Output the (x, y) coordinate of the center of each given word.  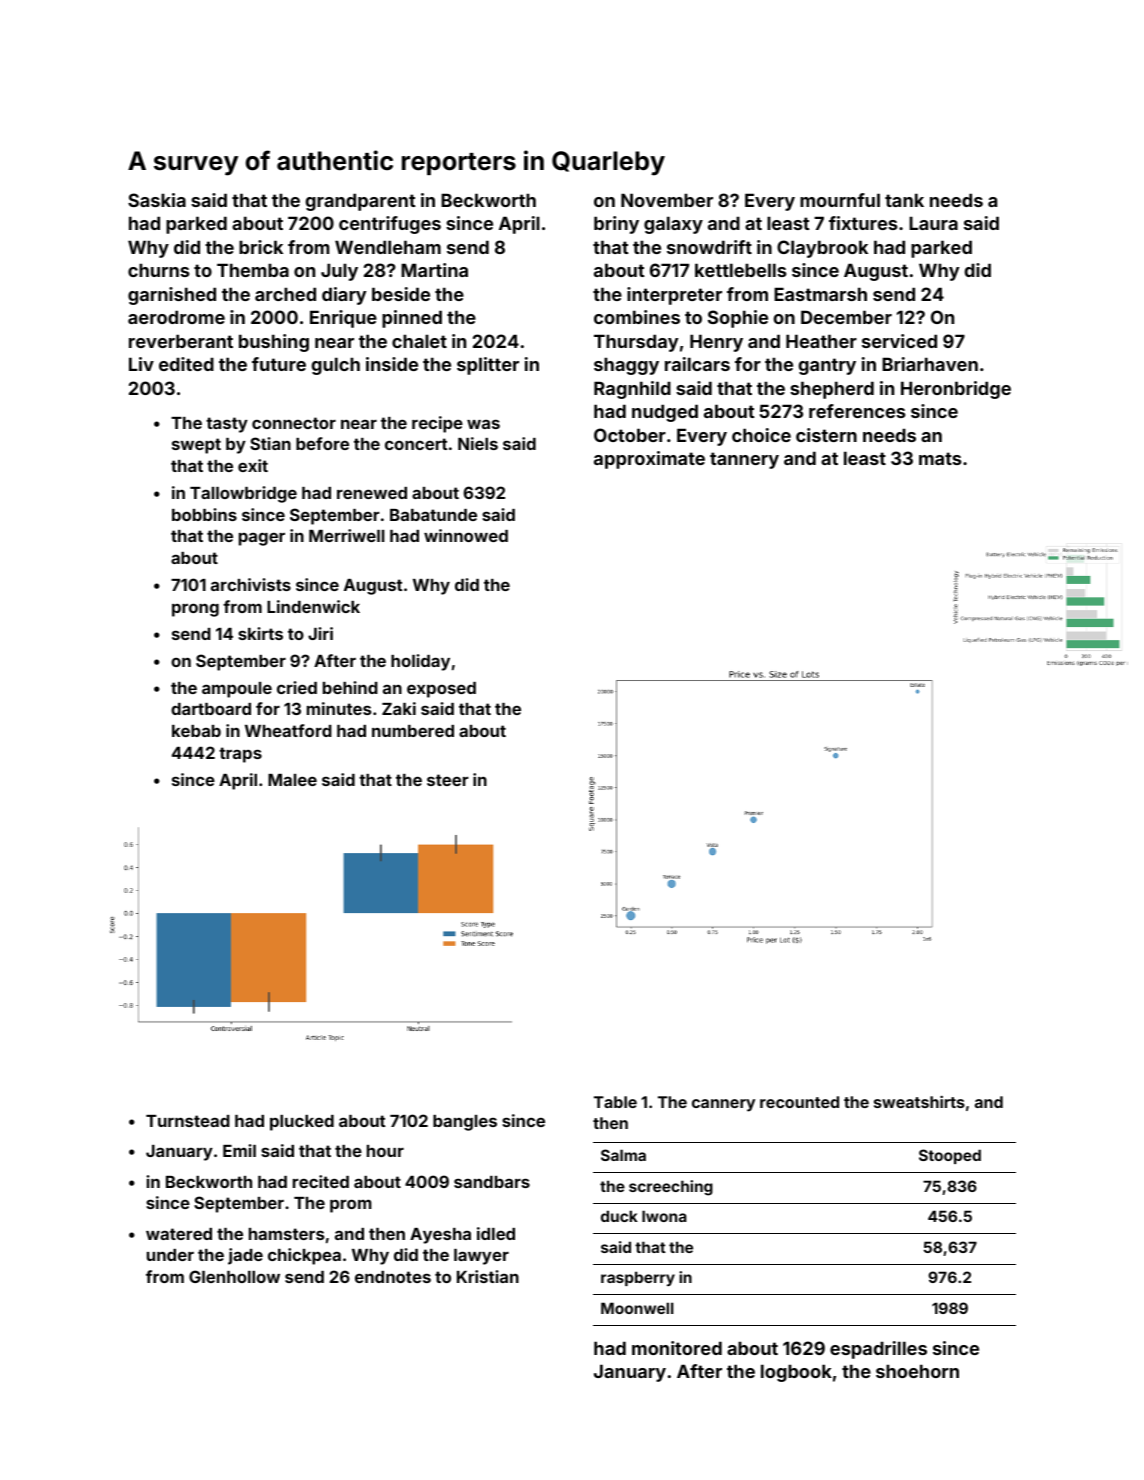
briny (616, 225)
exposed (441, 690)
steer (448, 780)
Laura (933, 223)
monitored (677, 1348)
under (170, 1255)
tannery (744, 460)
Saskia (157, 200)
